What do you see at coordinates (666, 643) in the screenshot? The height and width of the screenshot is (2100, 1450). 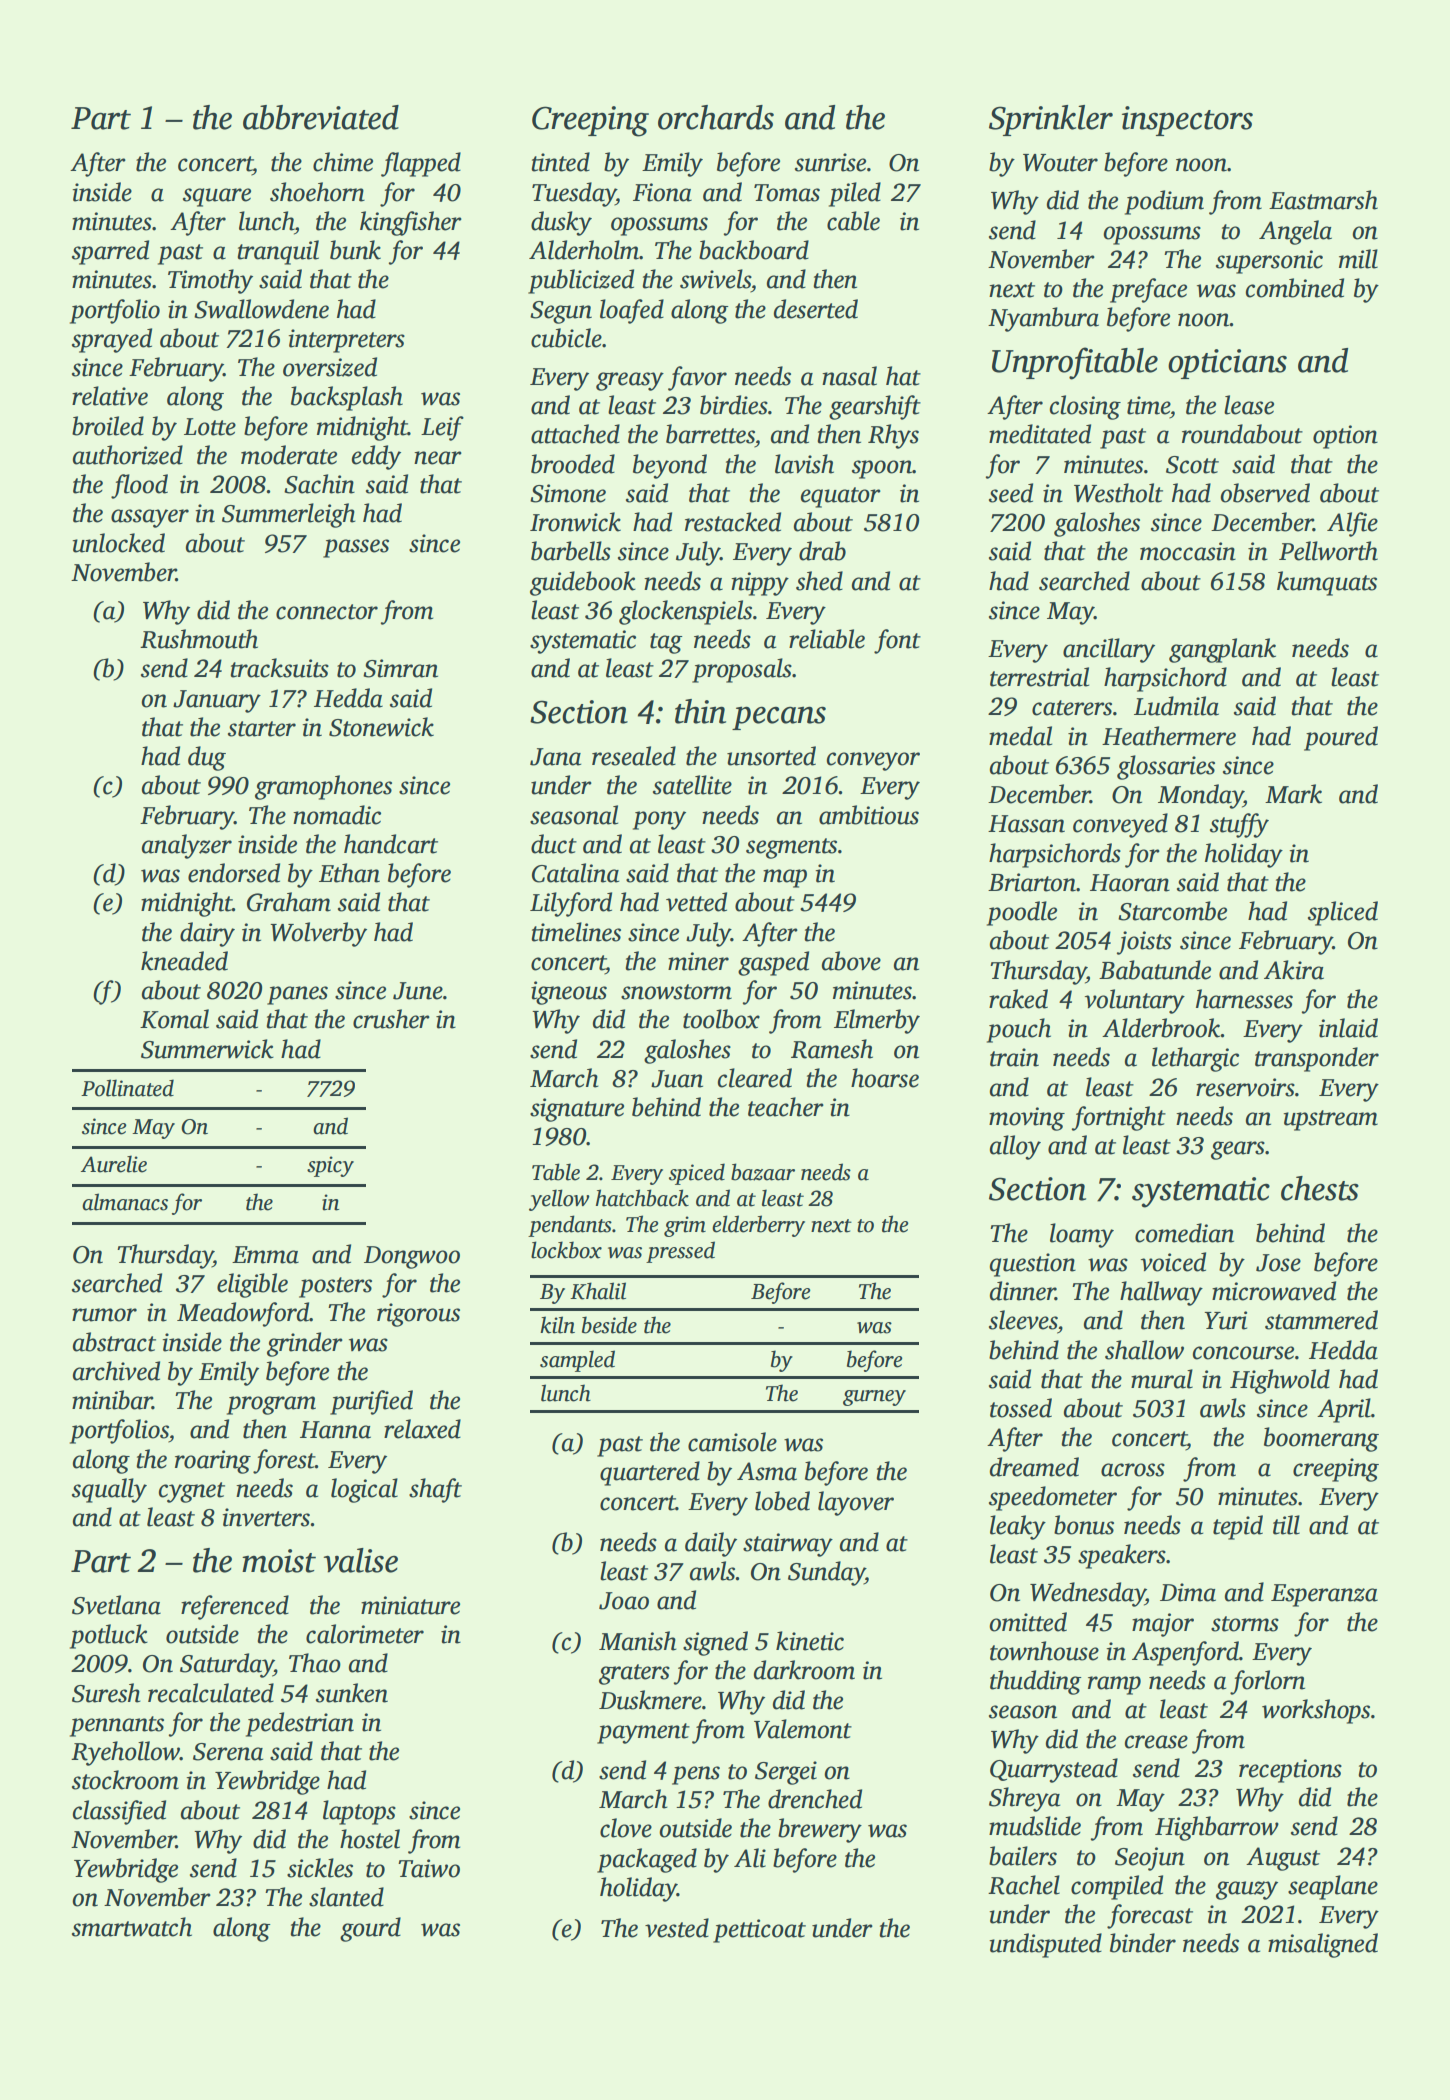 I see `tag` at bounding box center [666, 643].
